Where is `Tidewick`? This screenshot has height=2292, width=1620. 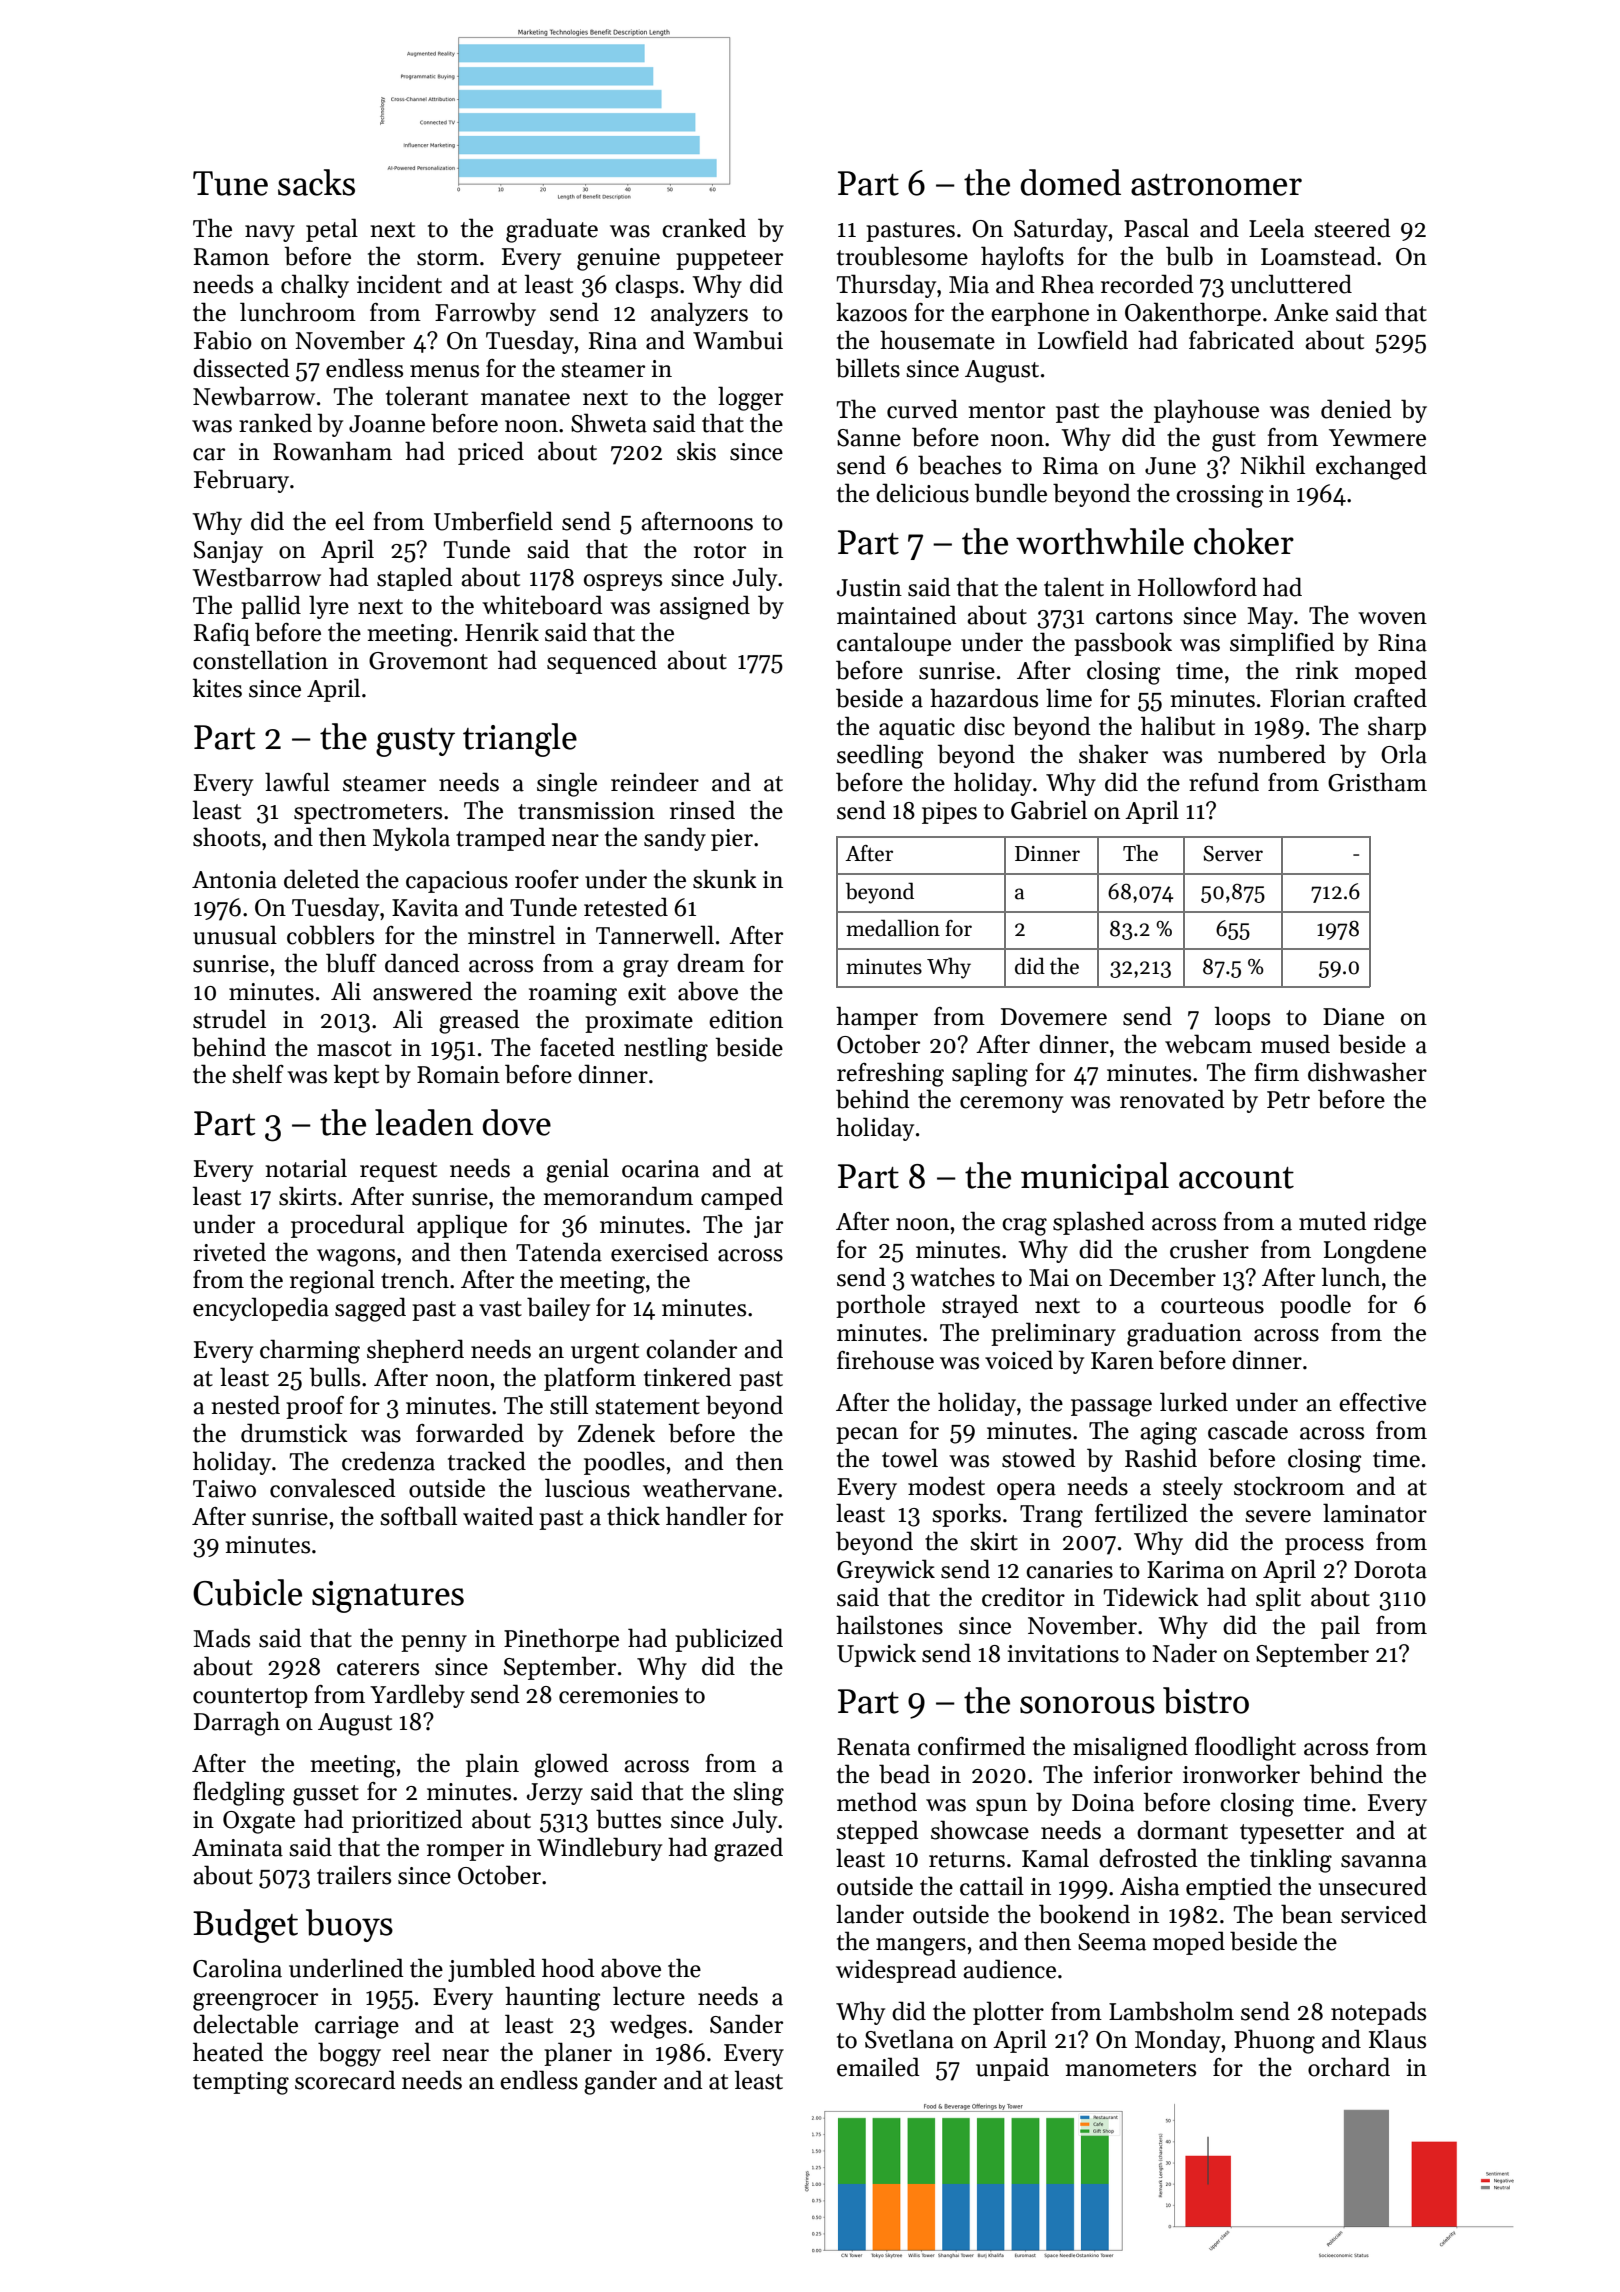 Tidewick is located at coordinates (1151, 1597).
